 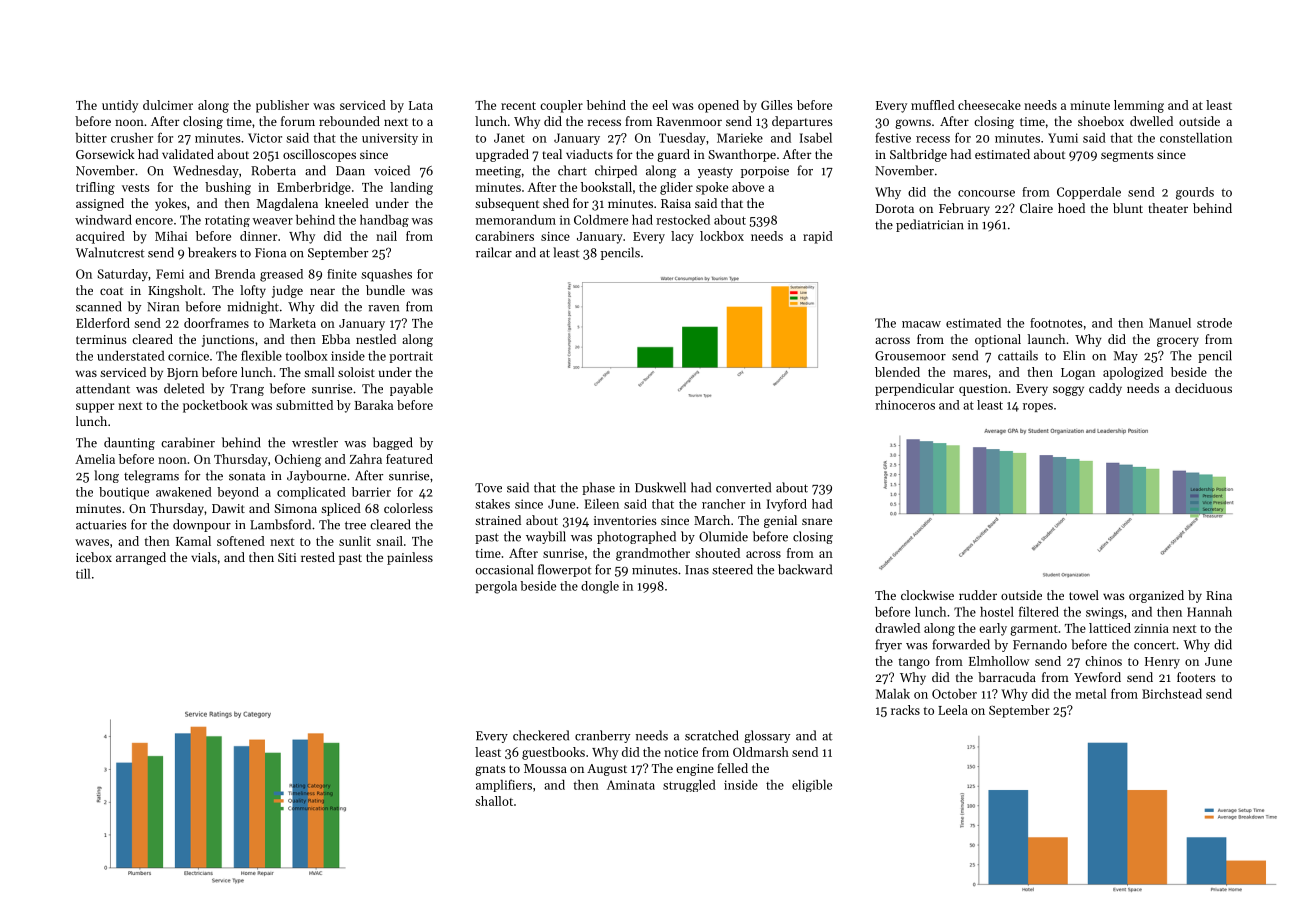 I want to click on cheesecake, so click(x=989, y=105).
